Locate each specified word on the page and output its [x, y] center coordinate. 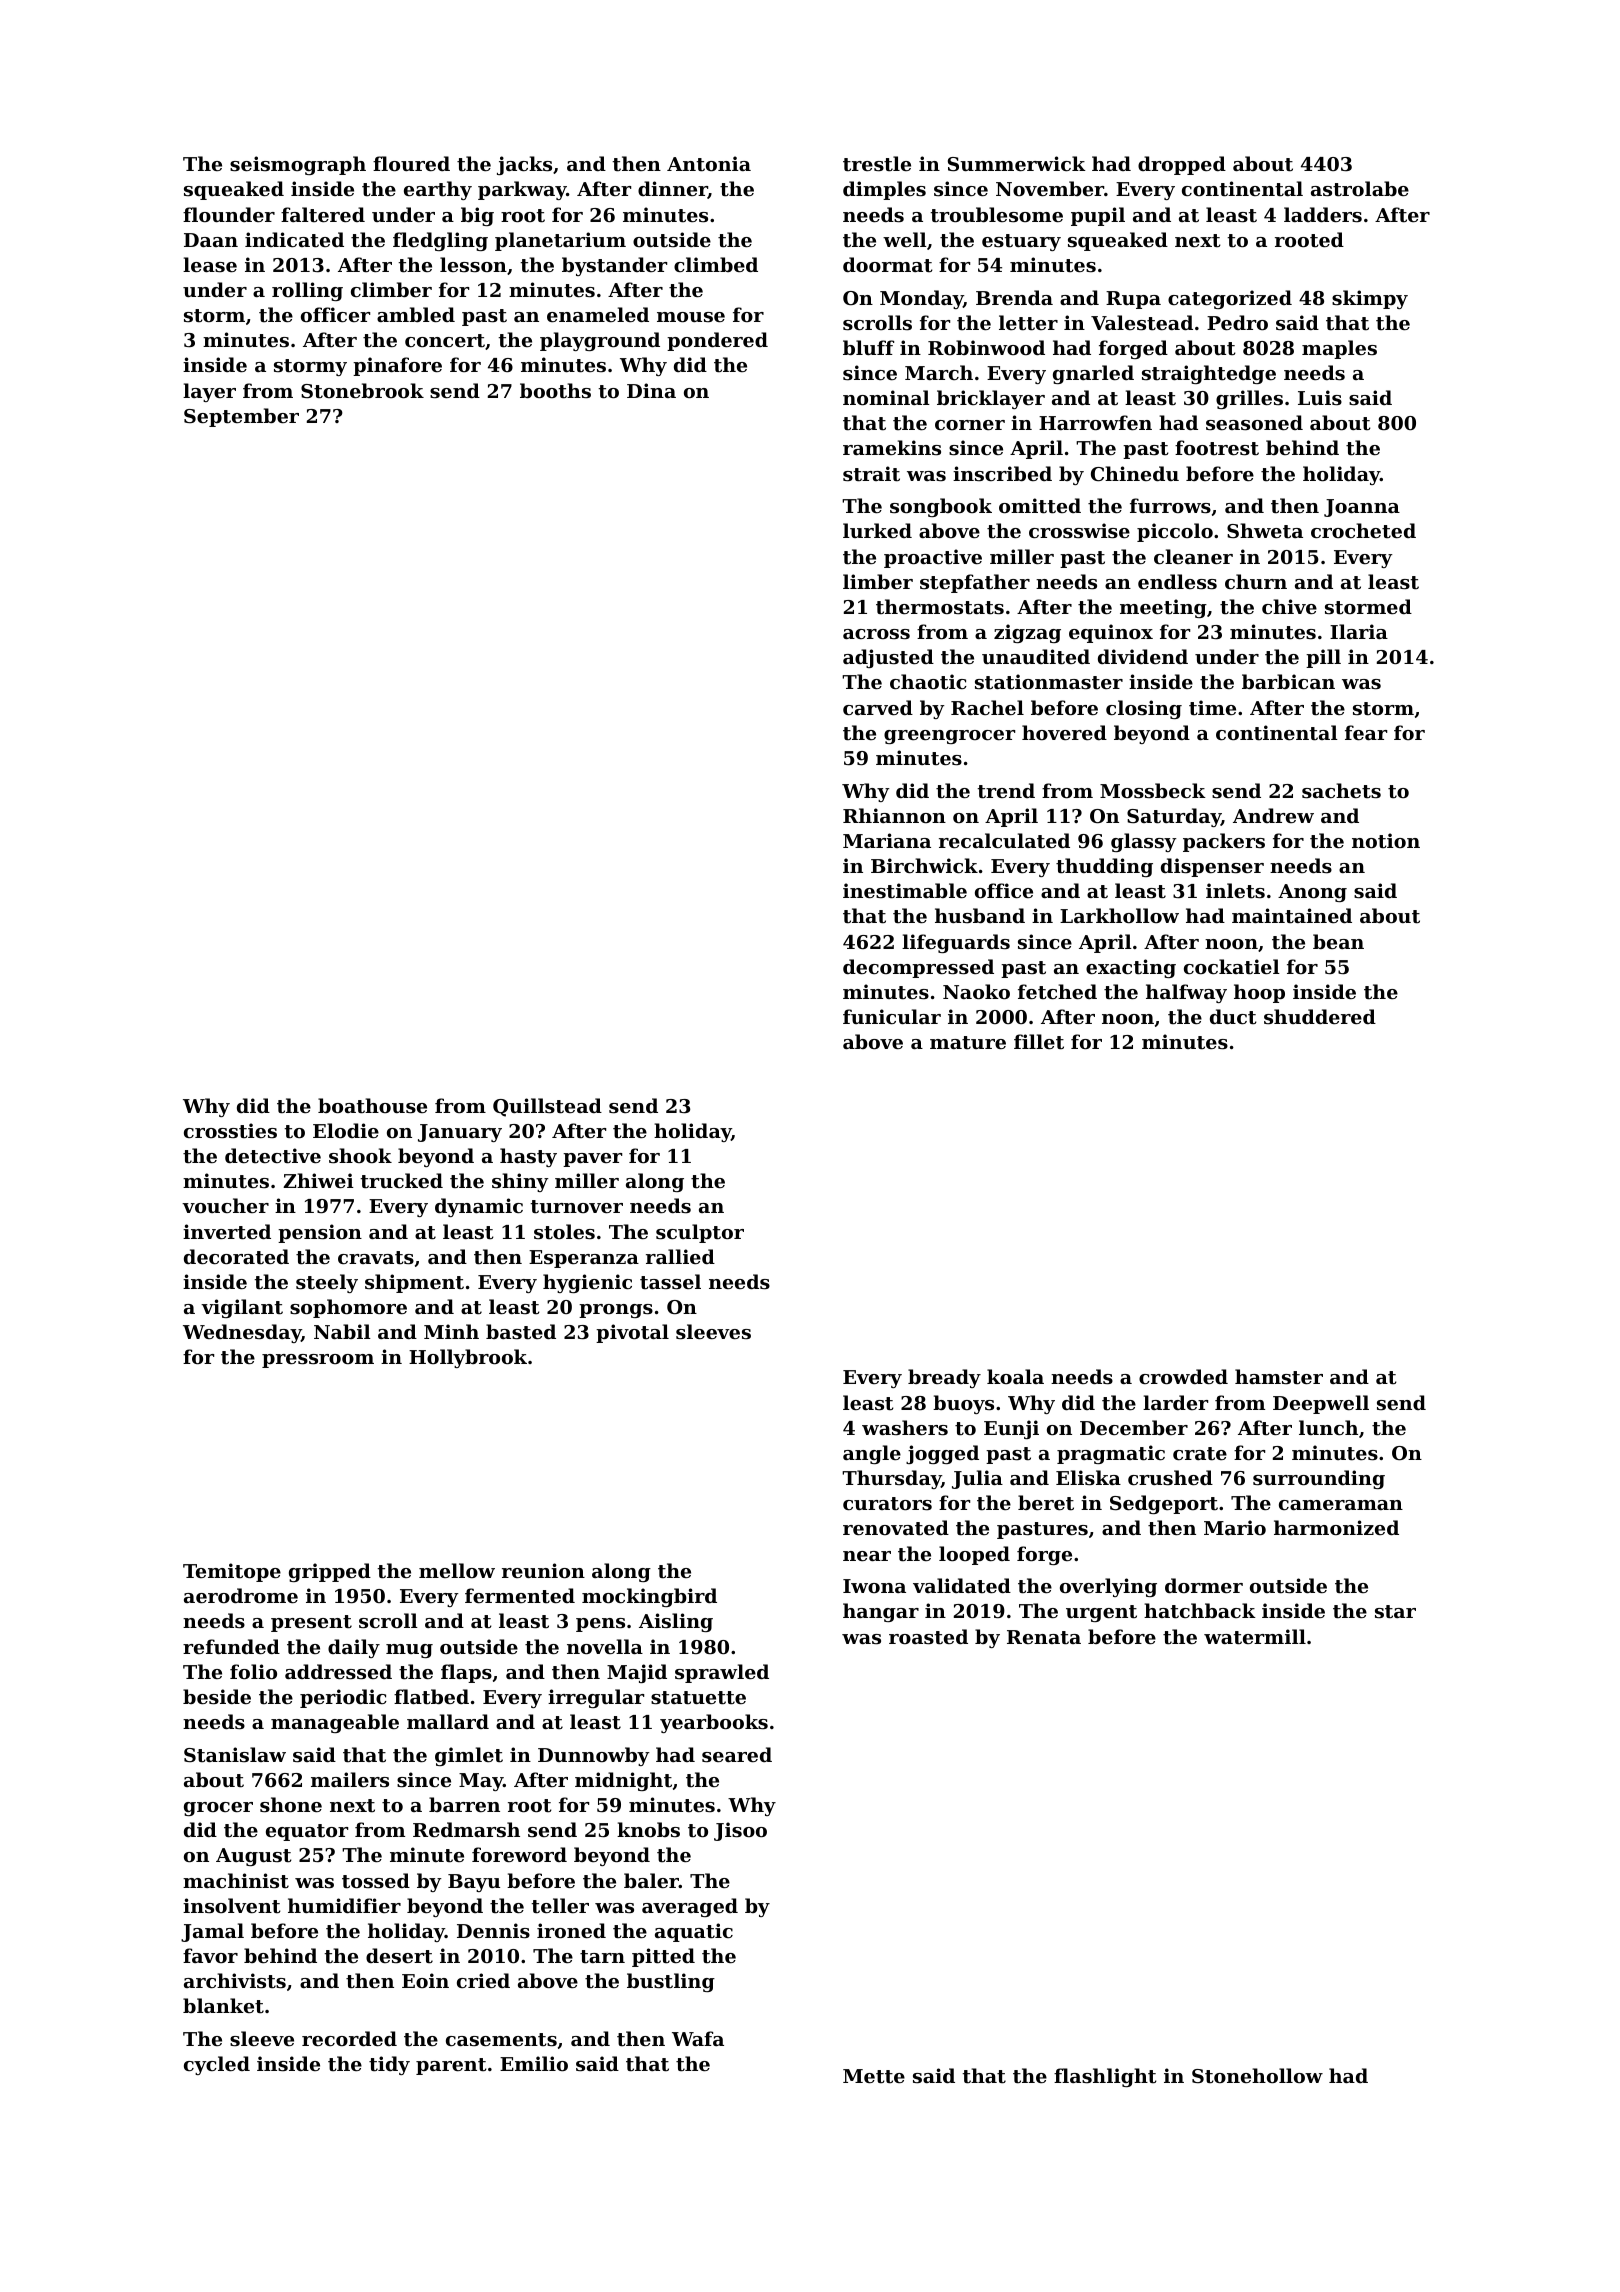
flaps [466, 1673]
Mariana [887, 840]
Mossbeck [1153, 791]
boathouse [372, 1106]
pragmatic [1111, 1454]
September [241, 417]
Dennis [493, 1931]
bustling [671, 1982]
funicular [892, 1016]
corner [970, 425]
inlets [1235, 891]
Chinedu [1135, 474]
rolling [307, 291]
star [1395, 1612]
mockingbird [649, 1597]
